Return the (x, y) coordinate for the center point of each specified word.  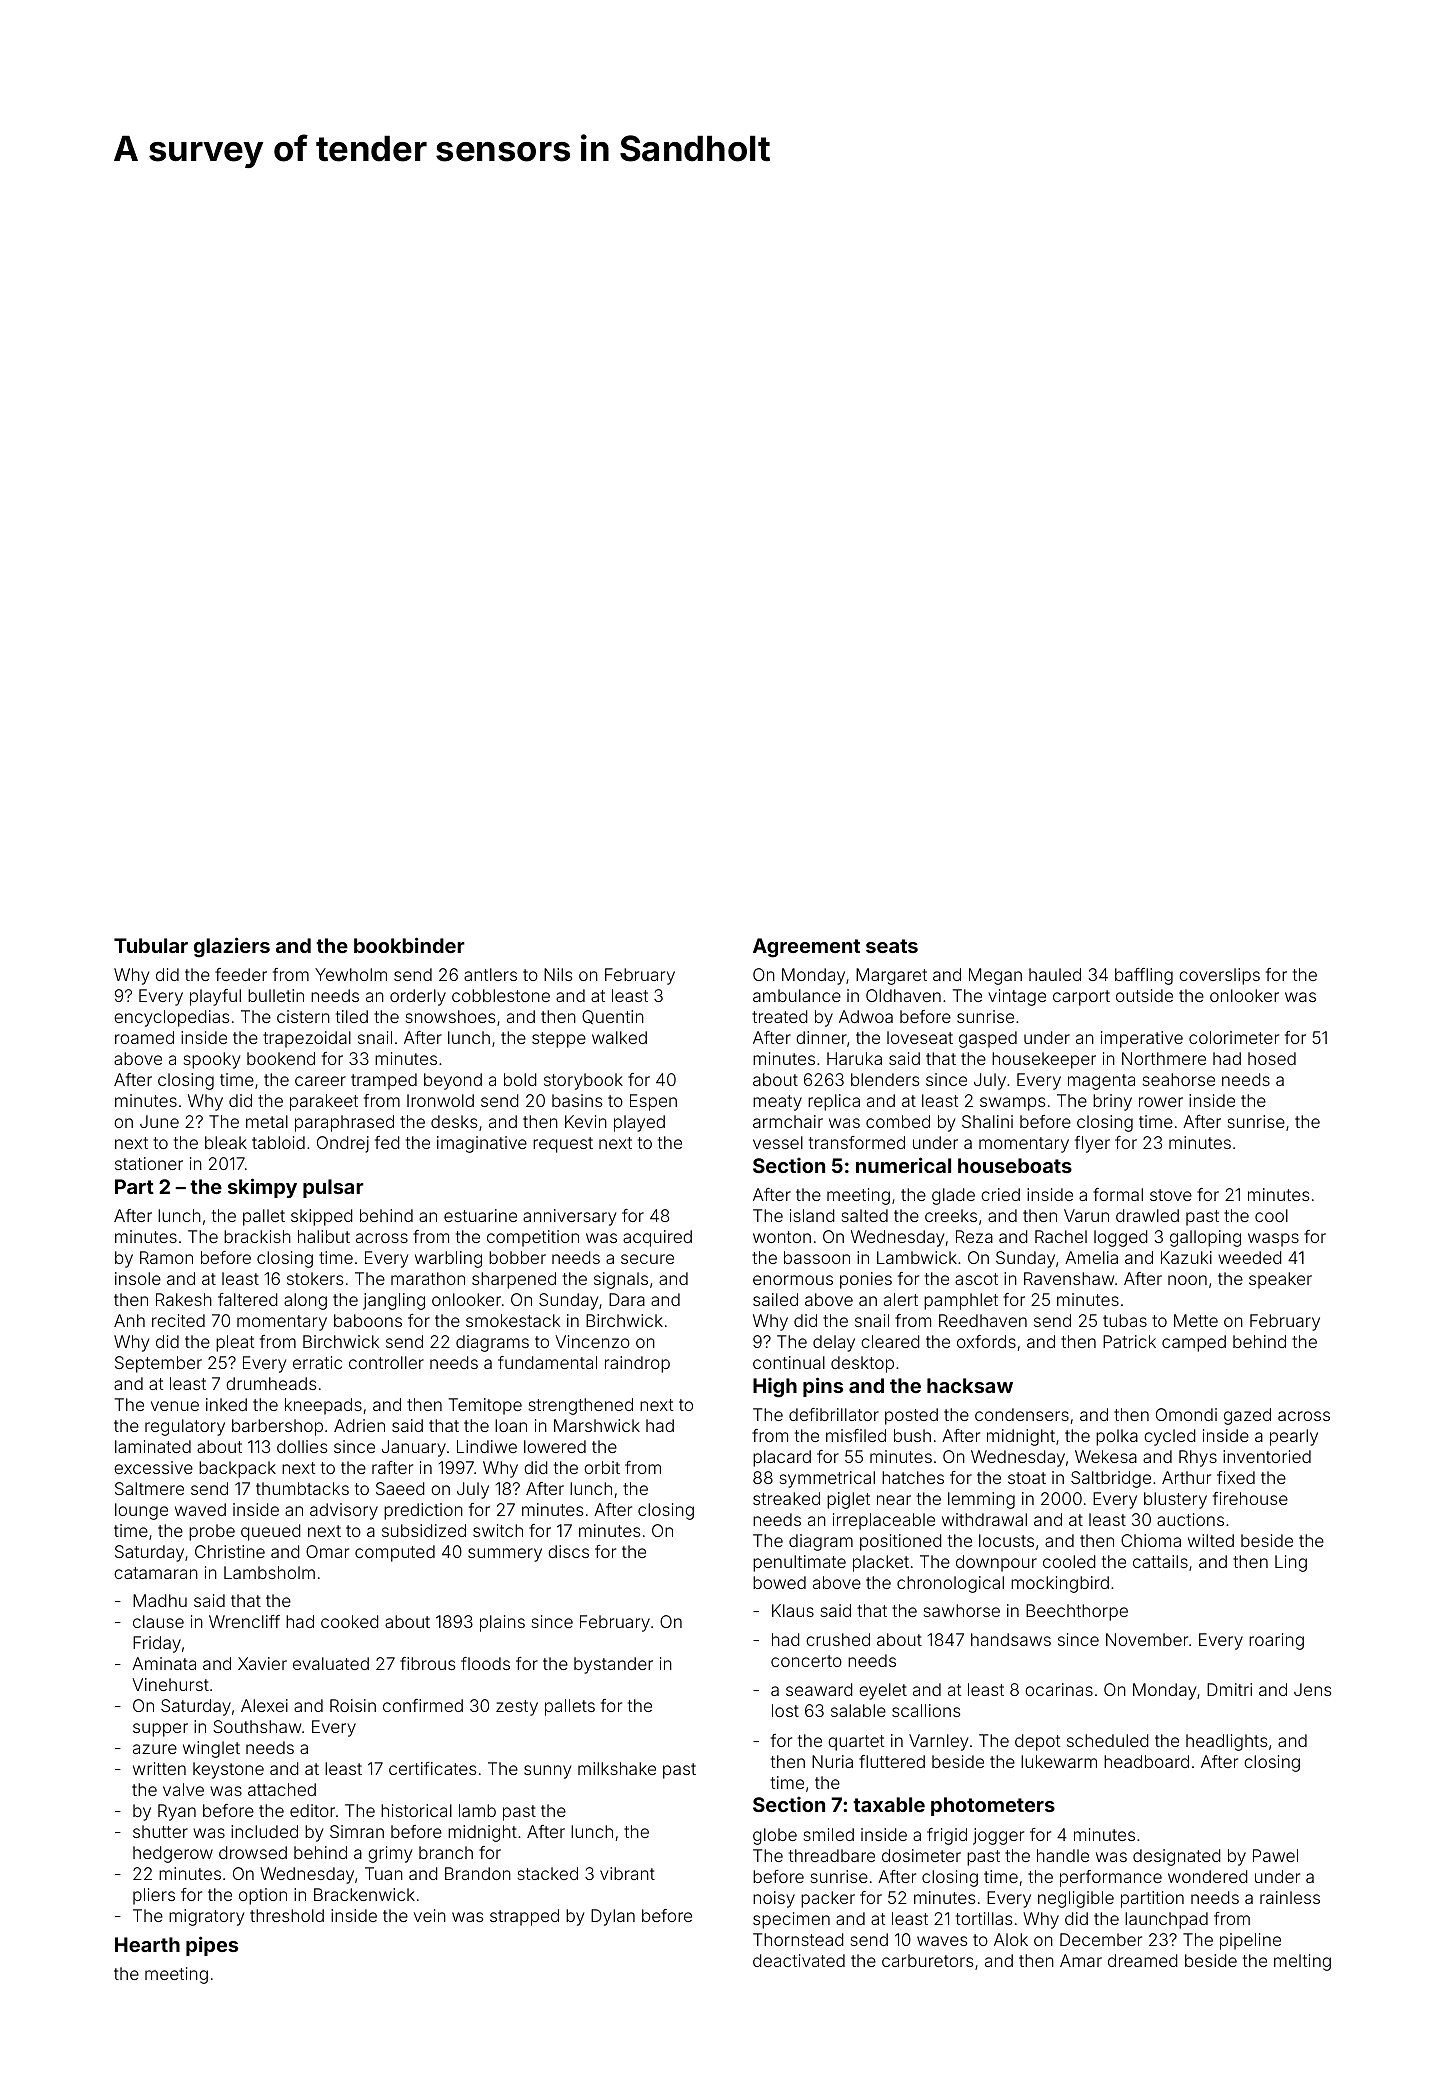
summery (505, 1555)
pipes (212, 1946)
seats (892, 946)
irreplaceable (884, 1521)
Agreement (806, 948)
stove (1171, 1195)
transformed (857, 1142)
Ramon (166, 1257)
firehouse (1250, 1498)
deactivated (799, 1960)
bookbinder (409, 945)
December (1101, 1939)
